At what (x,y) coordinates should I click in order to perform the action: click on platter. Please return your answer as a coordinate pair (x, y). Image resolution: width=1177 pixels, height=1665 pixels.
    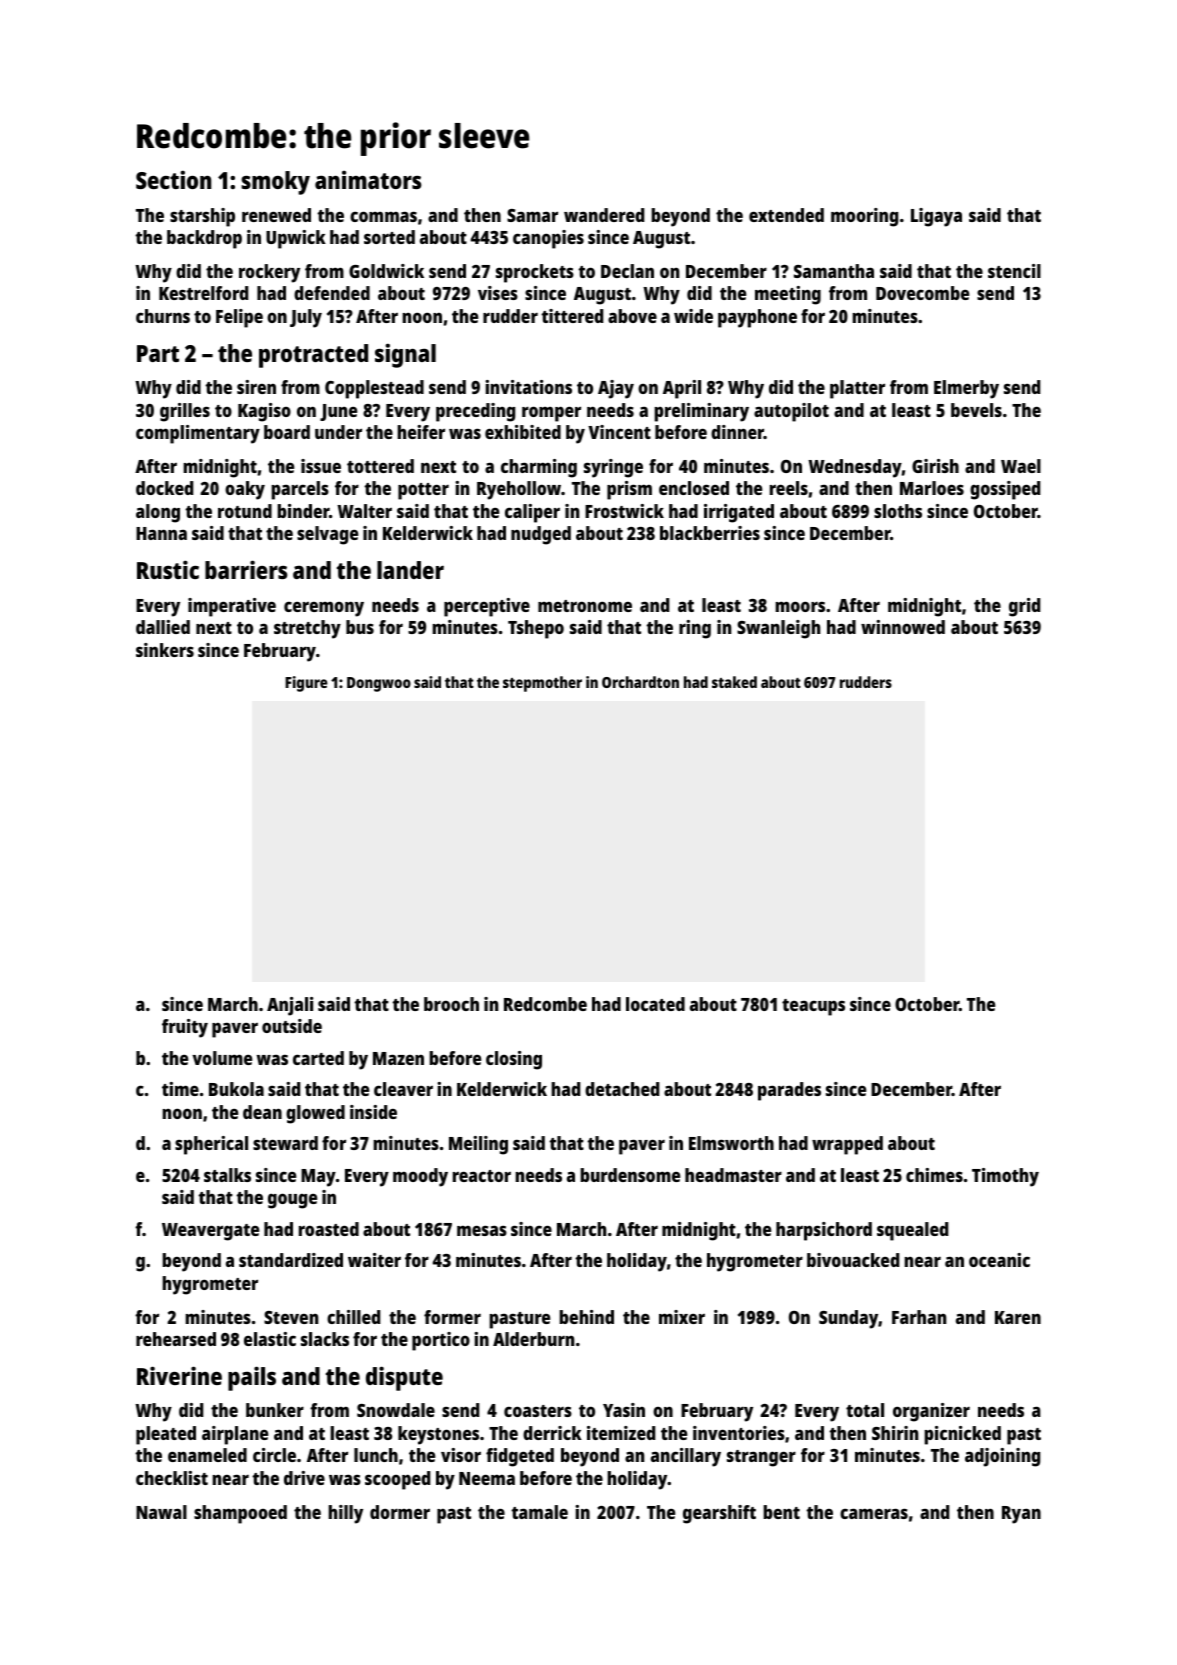
    Looking at the image, I should click on (857, 389).
